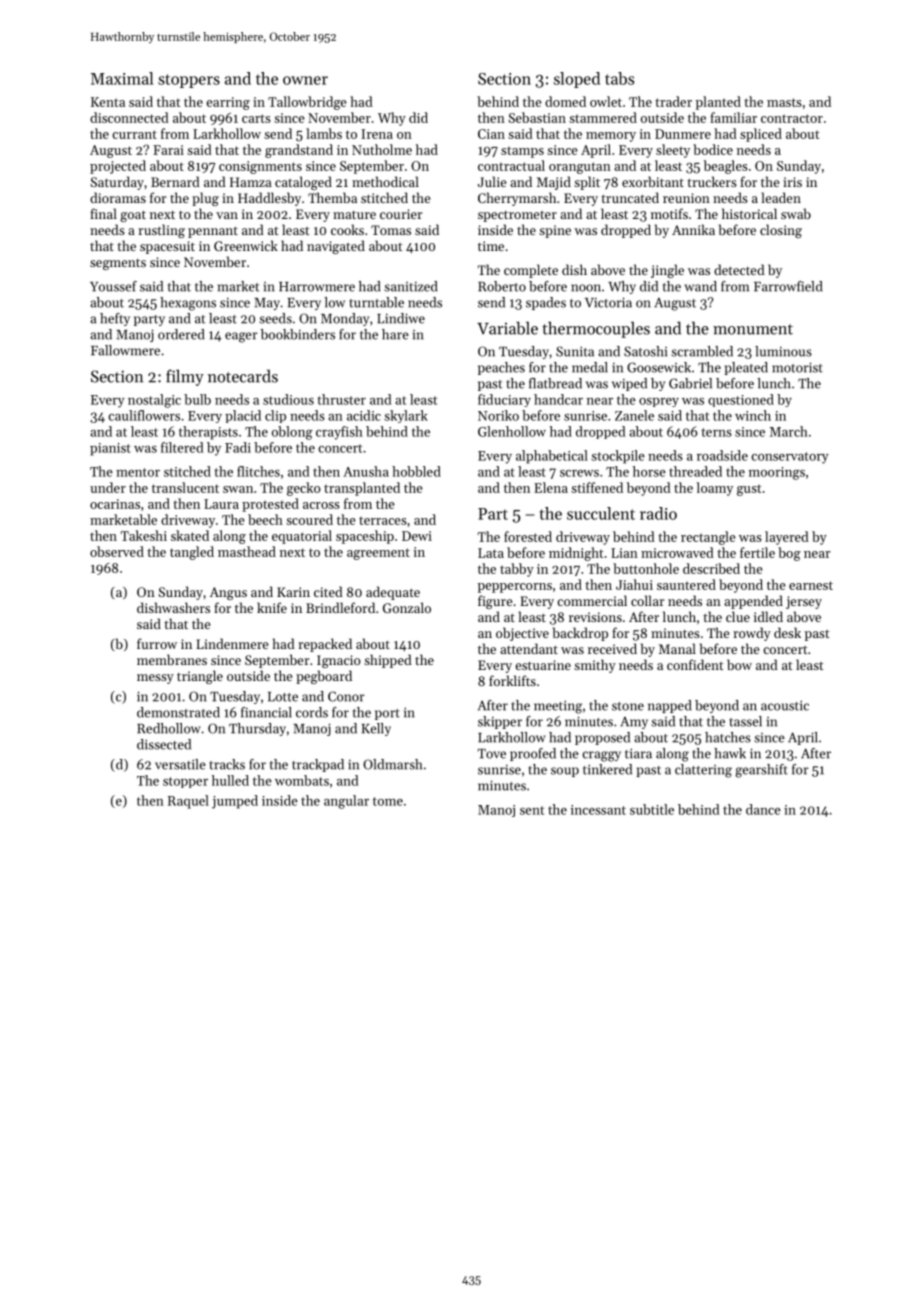  Describe the element at coordinates (122, 78) in the screenshot. I see `Maximal` at that location.
